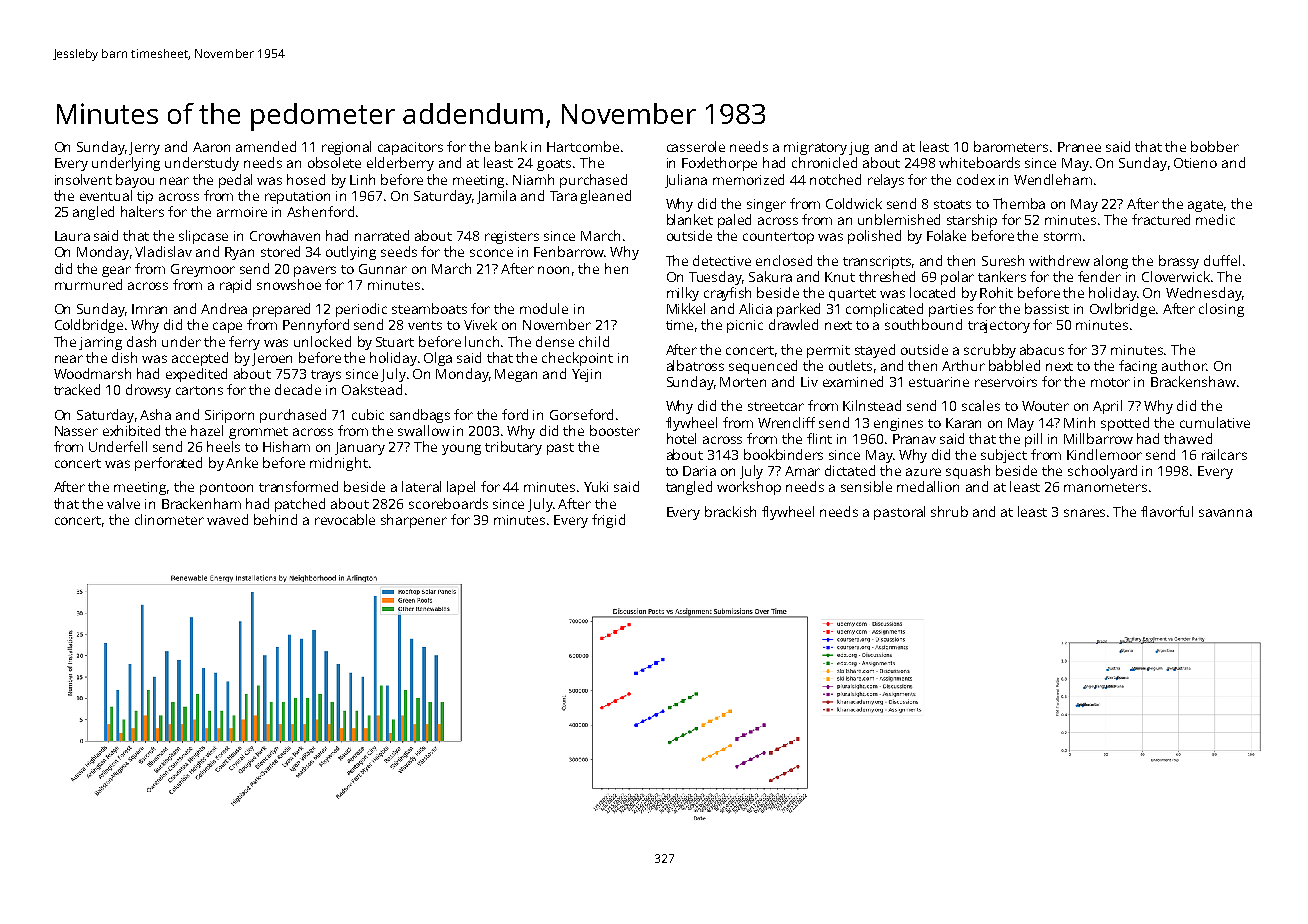 This document has height=924, width=1308. Describe the element at coordinates (266, 146) in the document. I see `amended` at that location.
